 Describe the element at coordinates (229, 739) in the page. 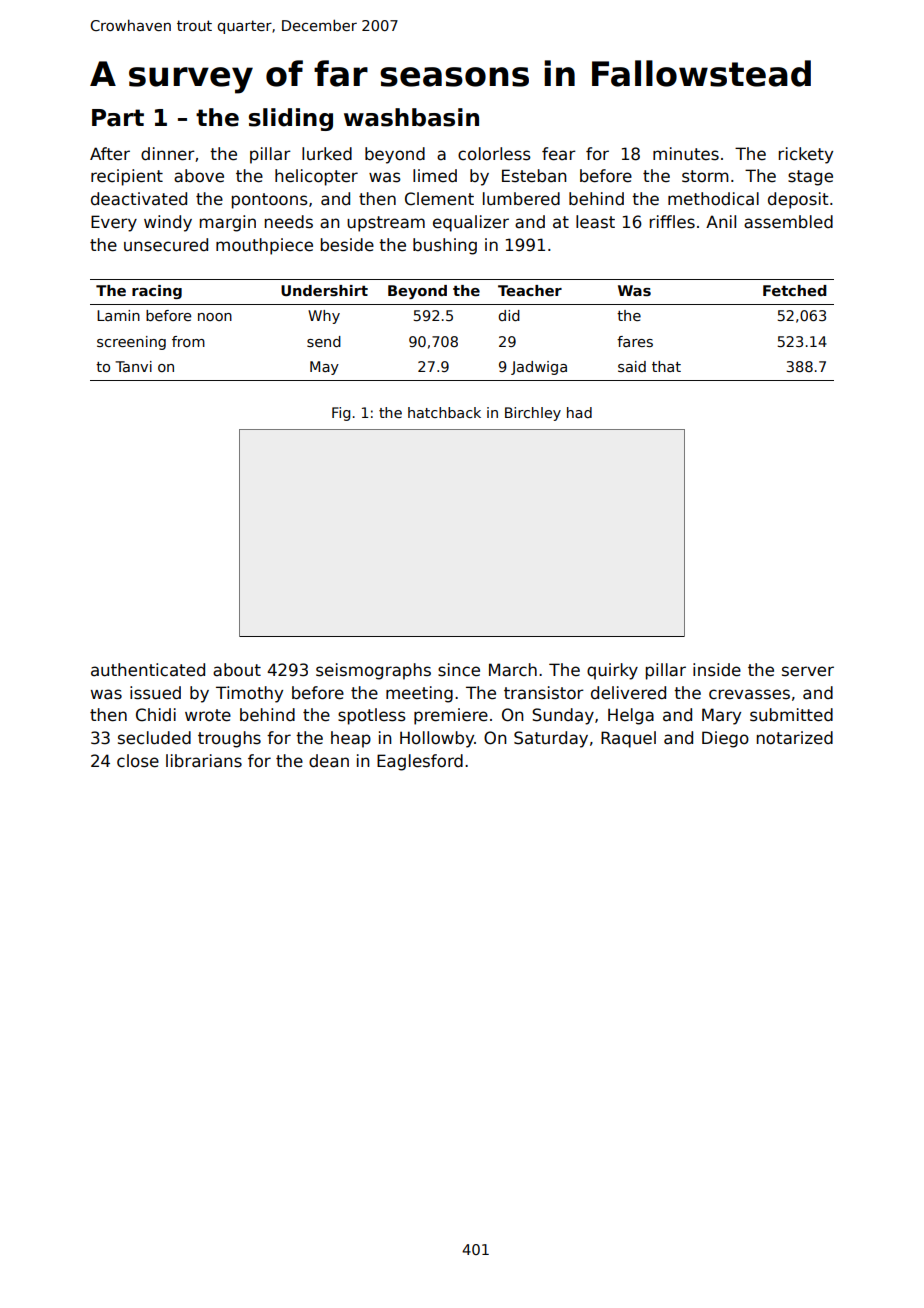

I see `troughs` at that location.
